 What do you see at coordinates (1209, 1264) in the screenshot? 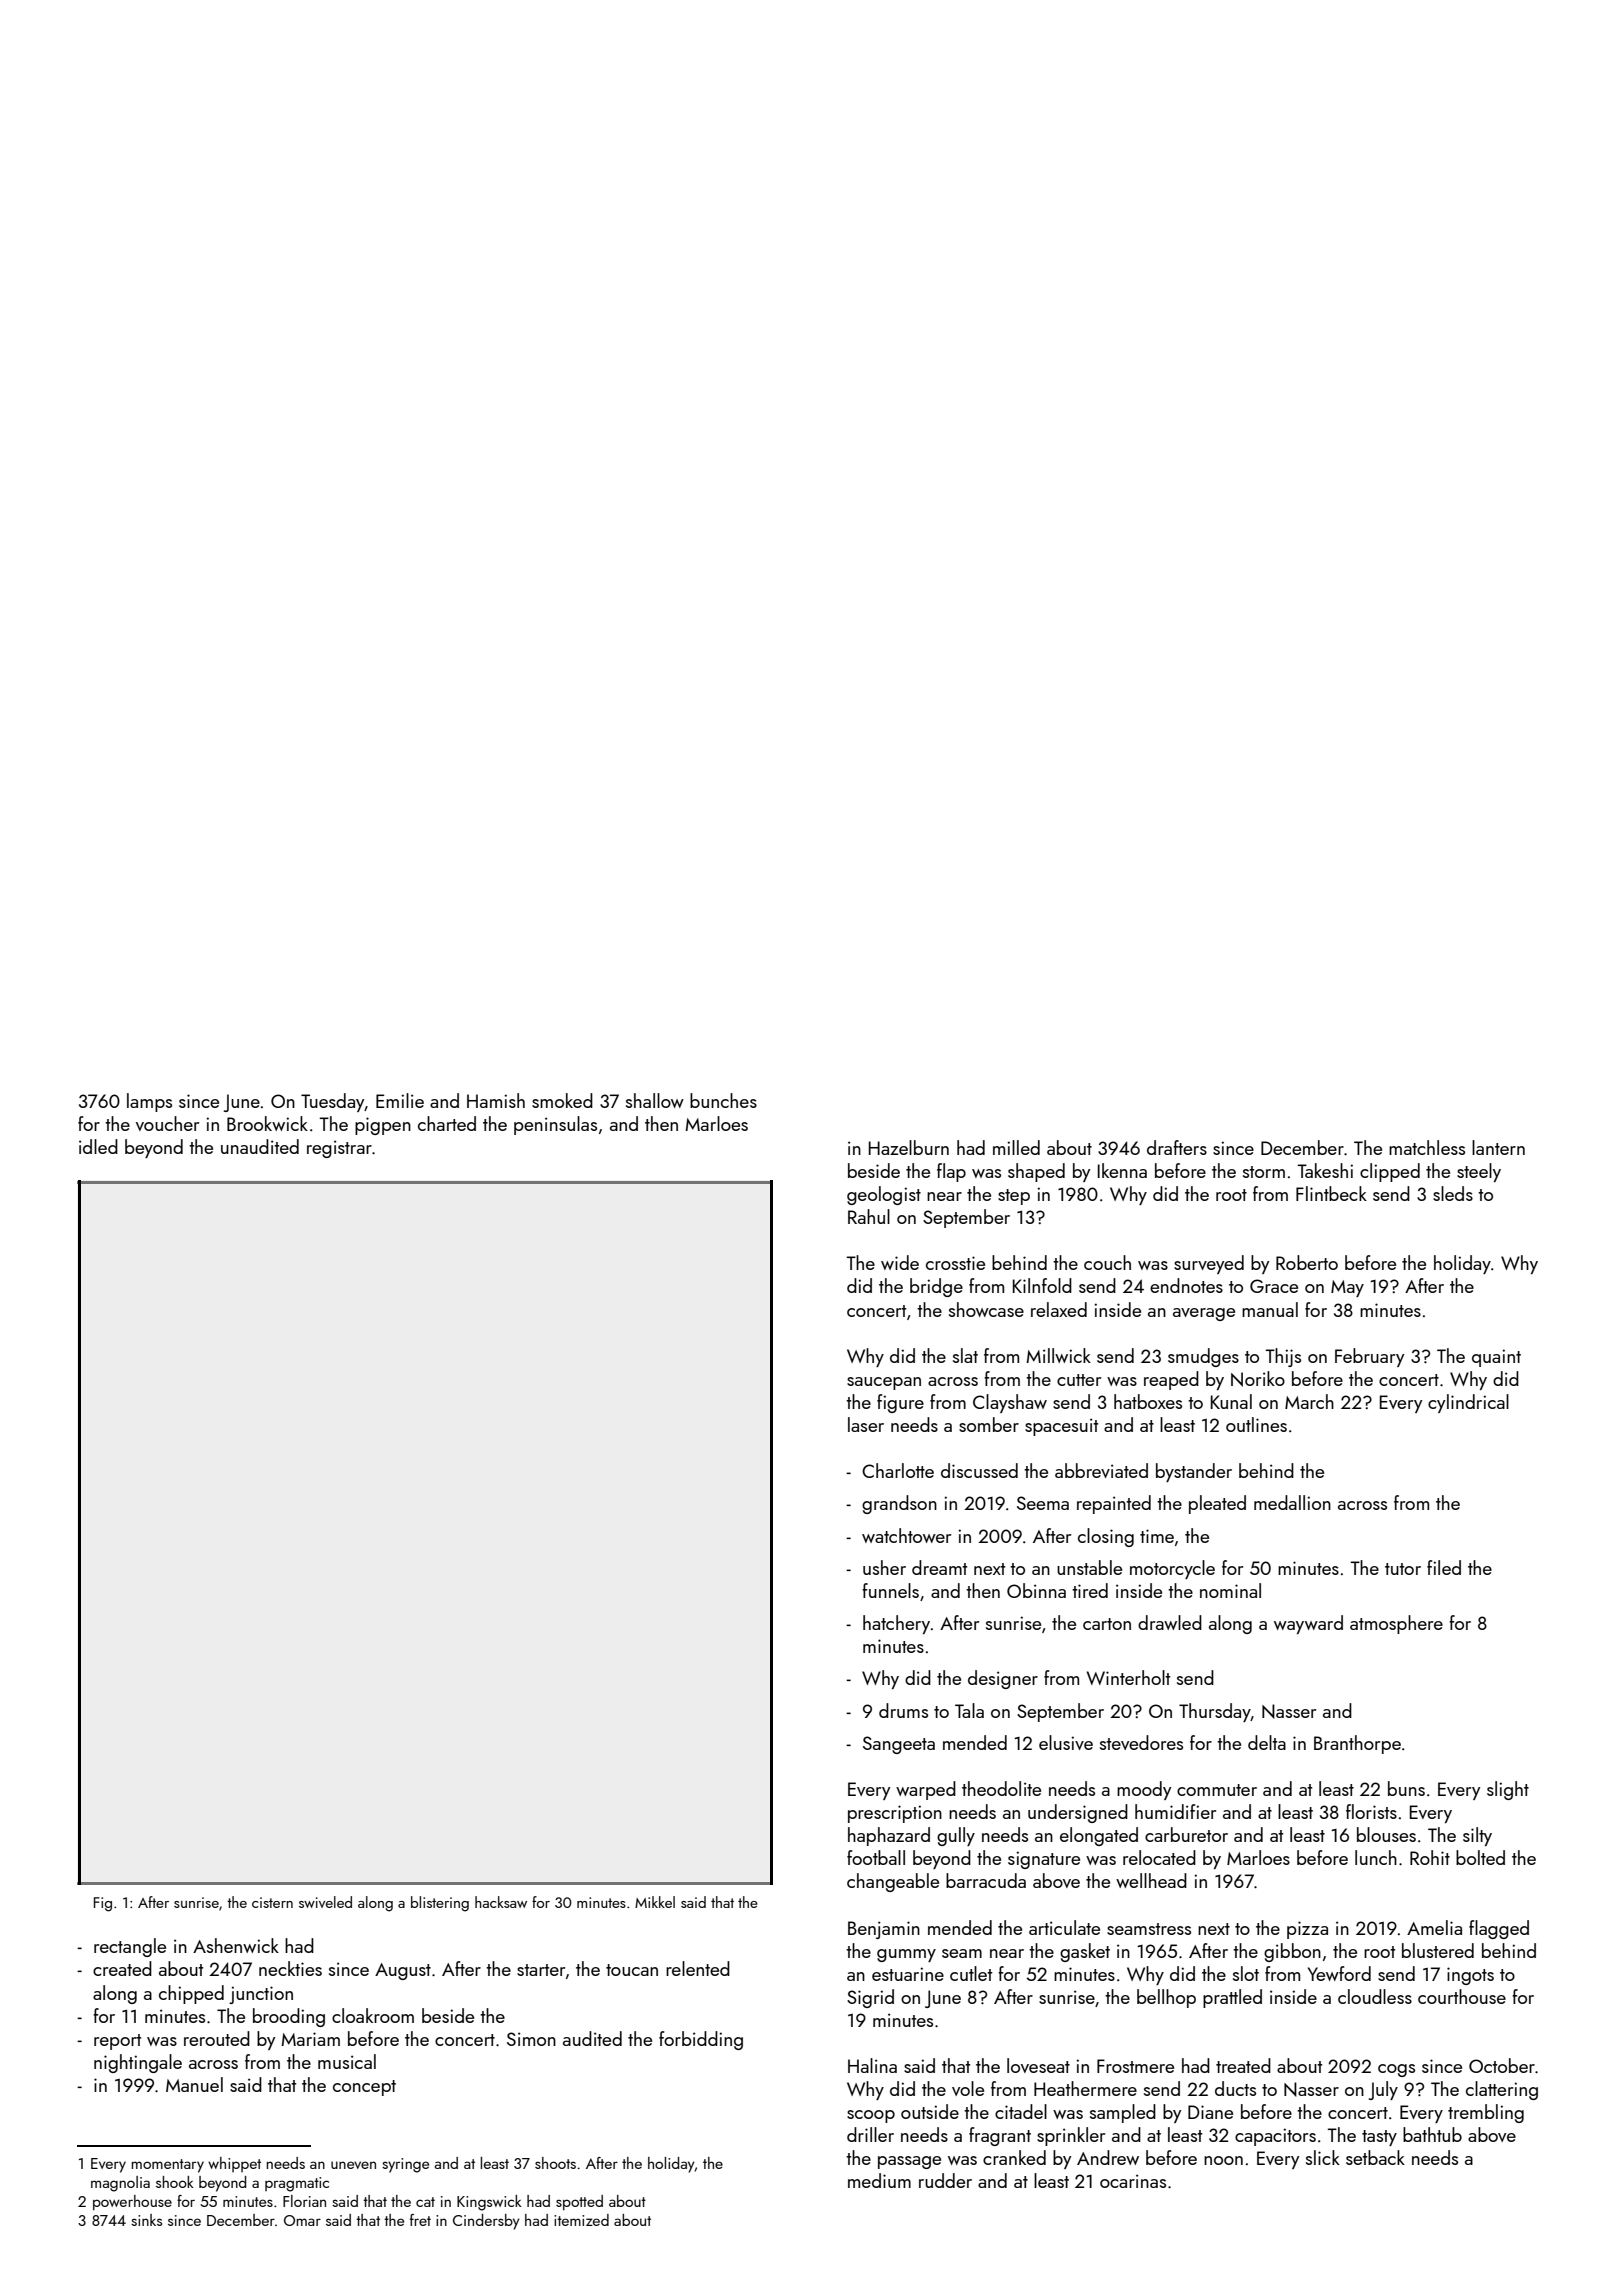
I see `surveyed` at bounding box center [1209, 1264].
